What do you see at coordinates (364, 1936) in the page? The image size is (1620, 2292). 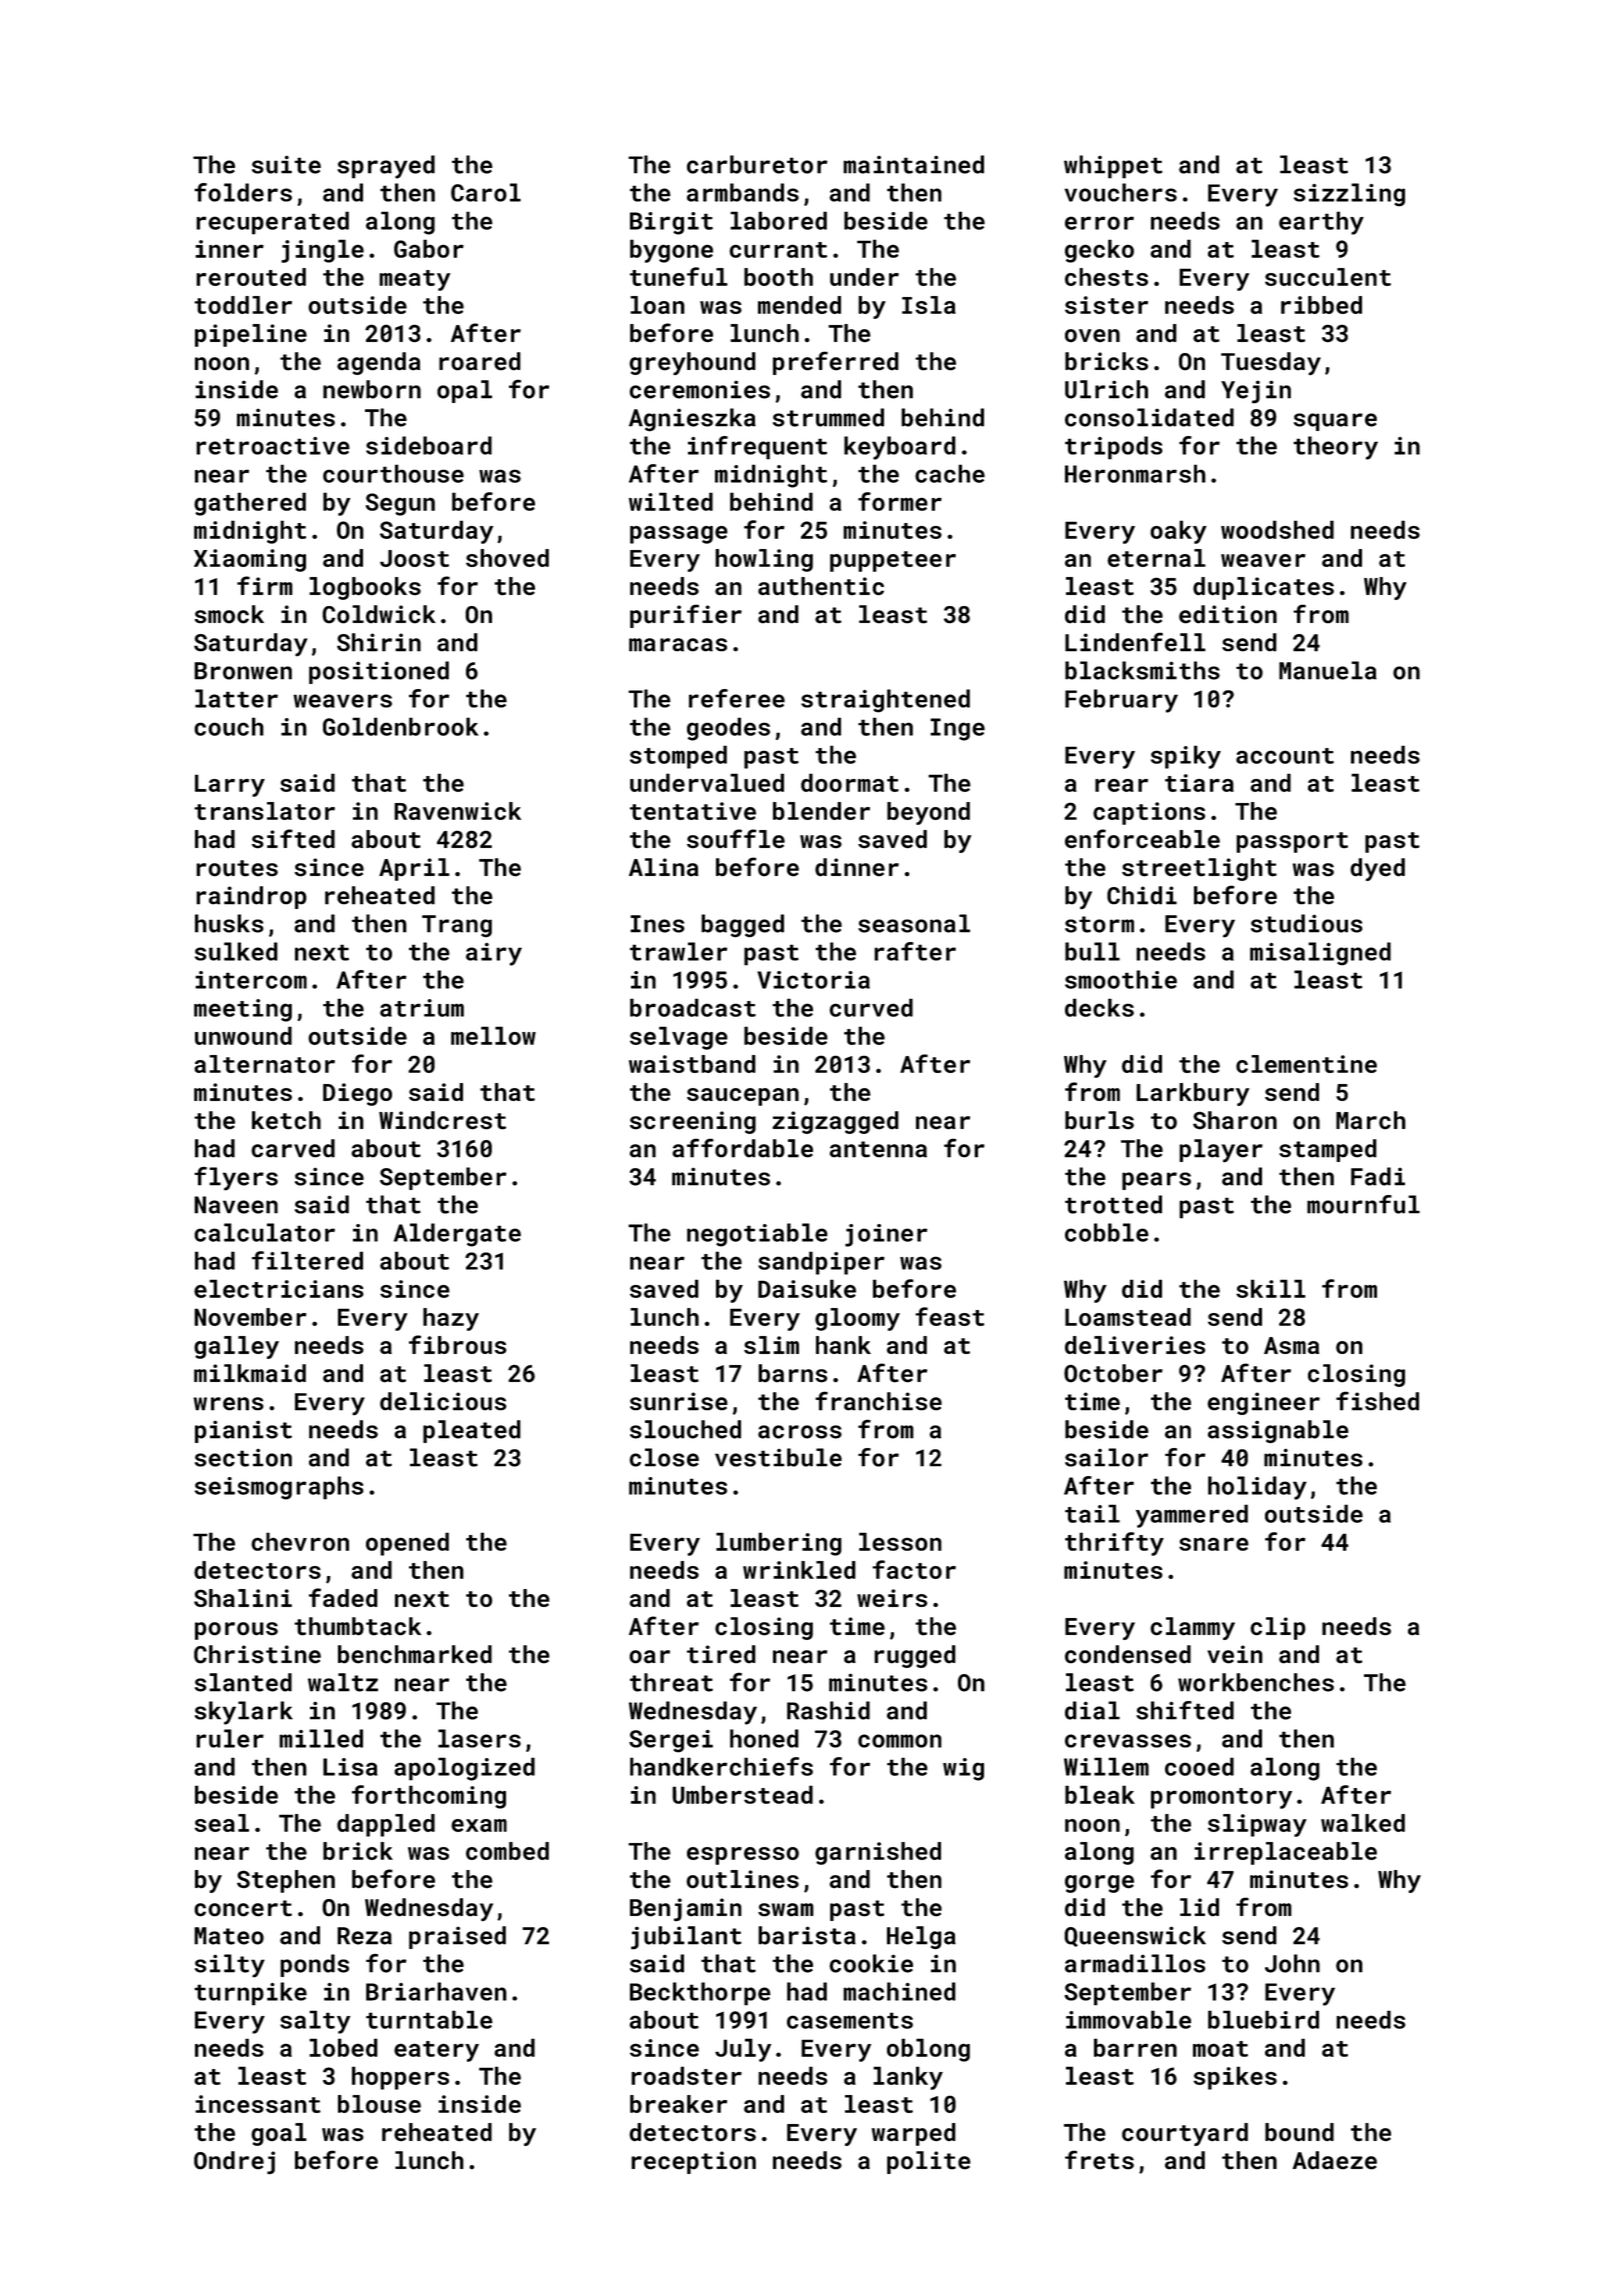 I see `Reza` at bounding box center [364, 1936].
